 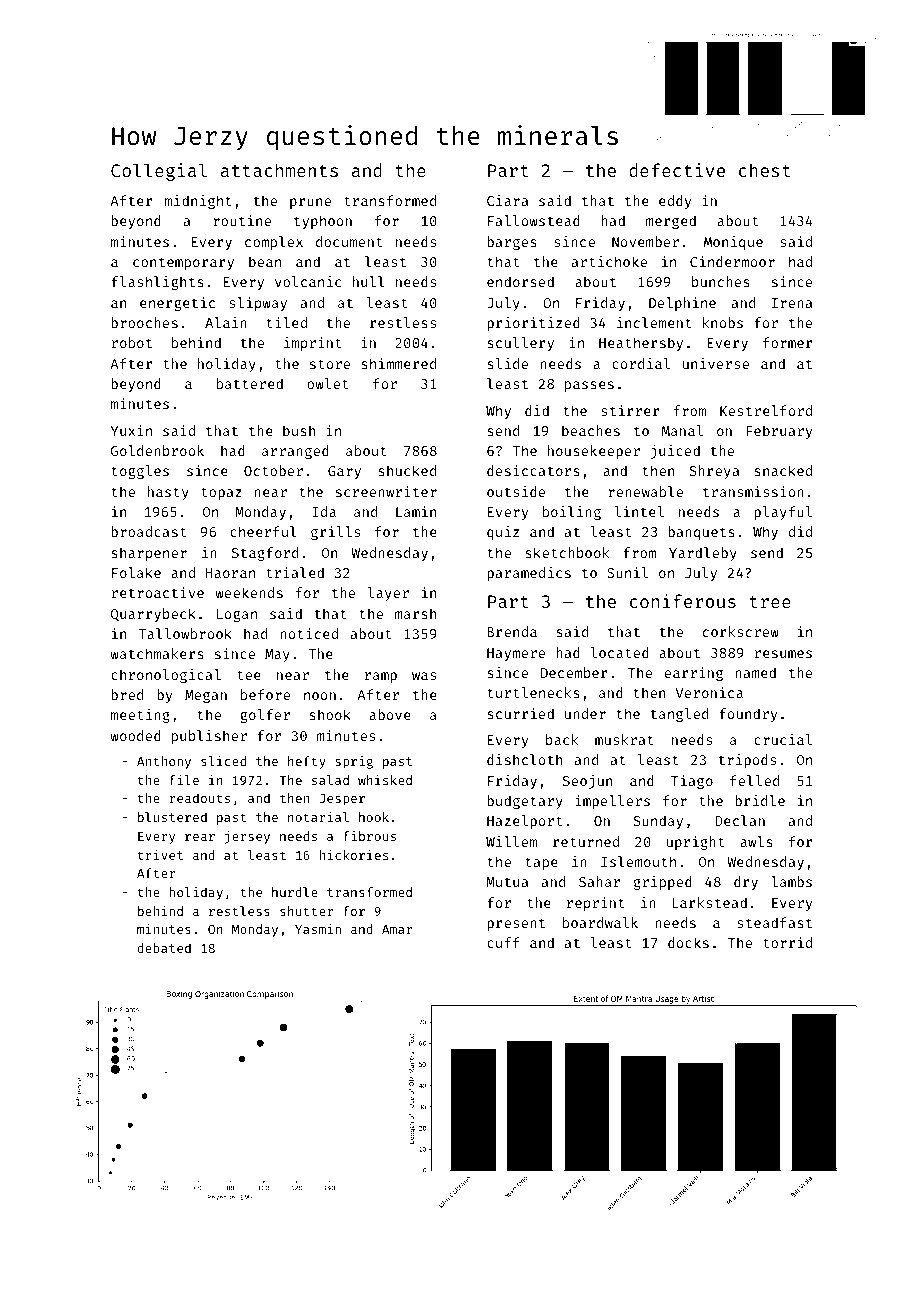 What do you see at coordinates (164, 948) in the page?
I see `debated` at bounding box center [164, 948].
